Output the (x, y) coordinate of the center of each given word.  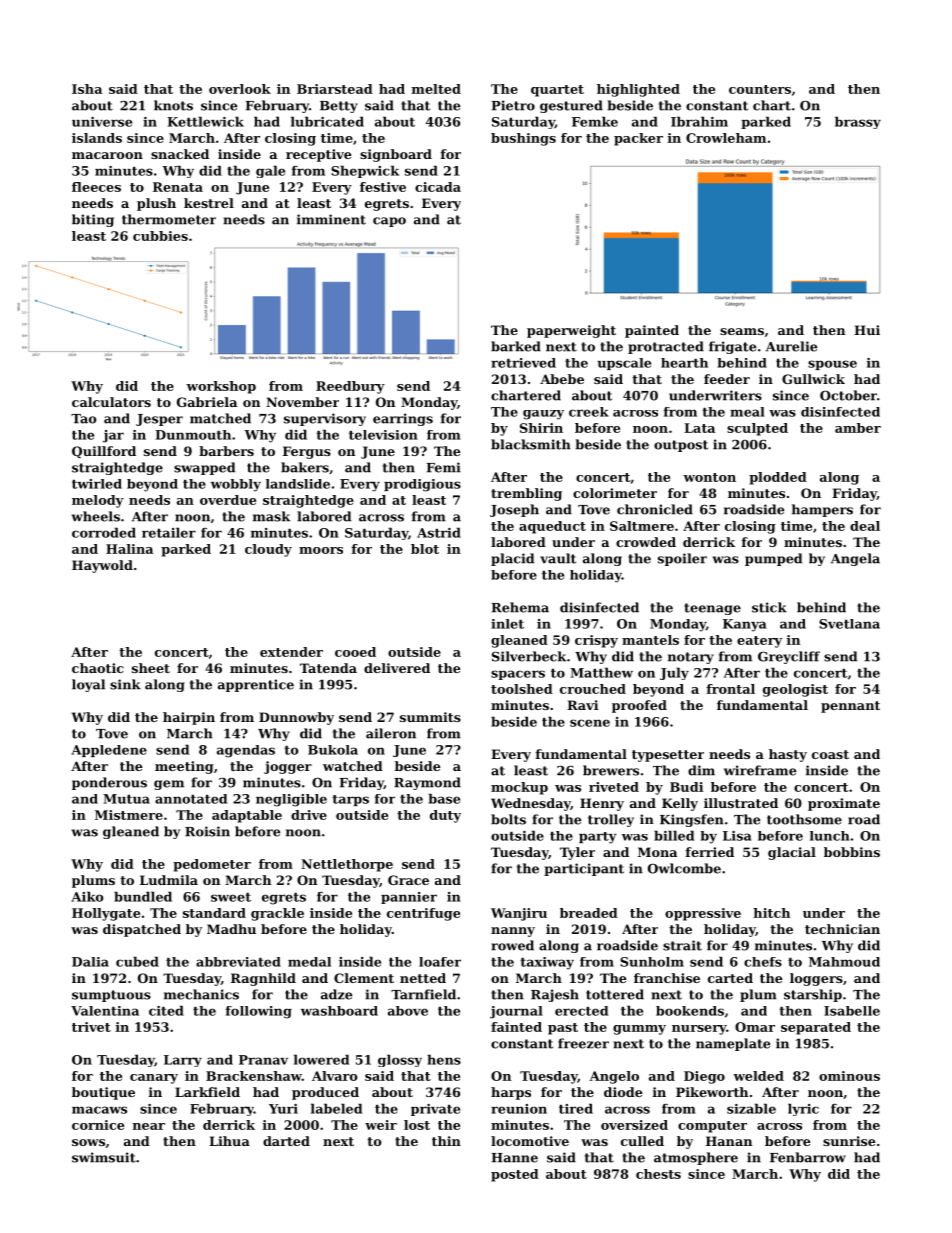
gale (270, 171)
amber (858, 428)
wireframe (760, 770)
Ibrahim (699, 121)
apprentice (256, 685)
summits (430, 717)
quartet (557, 91)
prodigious (422, 485)
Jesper (159, 420)
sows (88, 1142)
